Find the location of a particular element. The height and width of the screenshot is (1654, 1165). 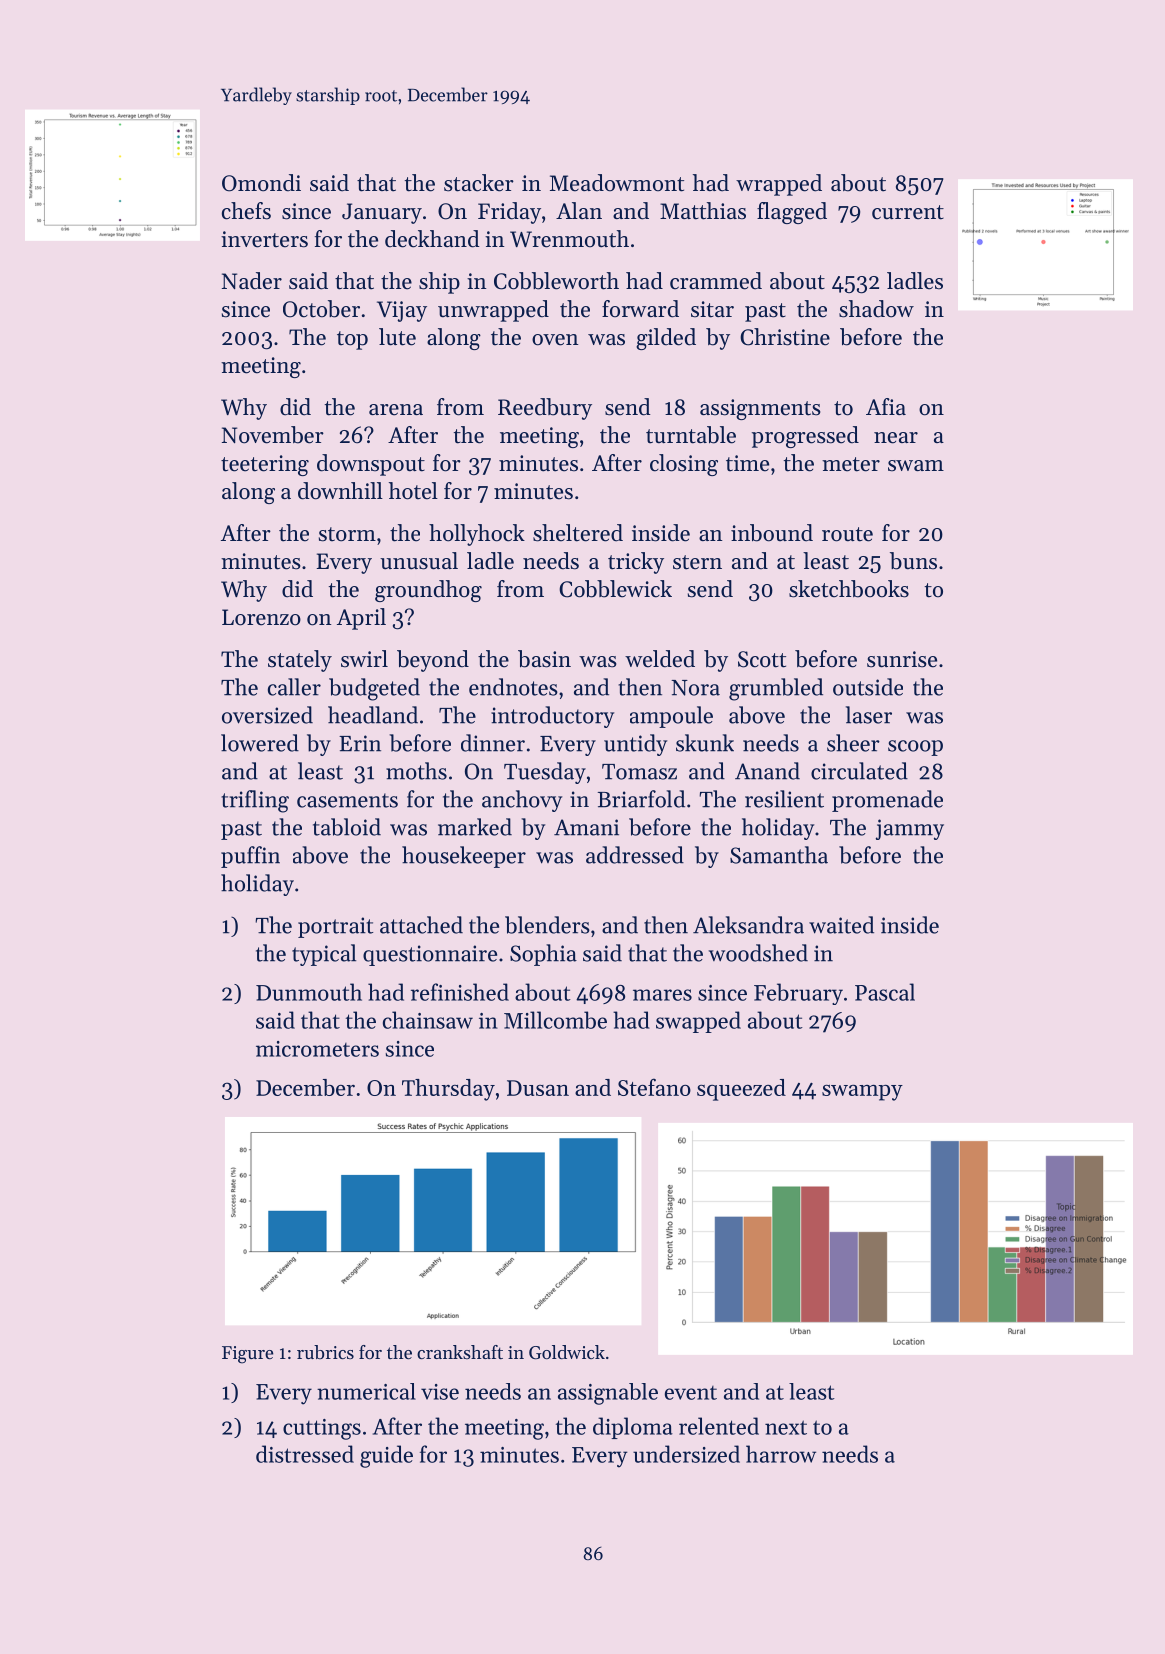

guide is located at coordinates (386, 1456).
